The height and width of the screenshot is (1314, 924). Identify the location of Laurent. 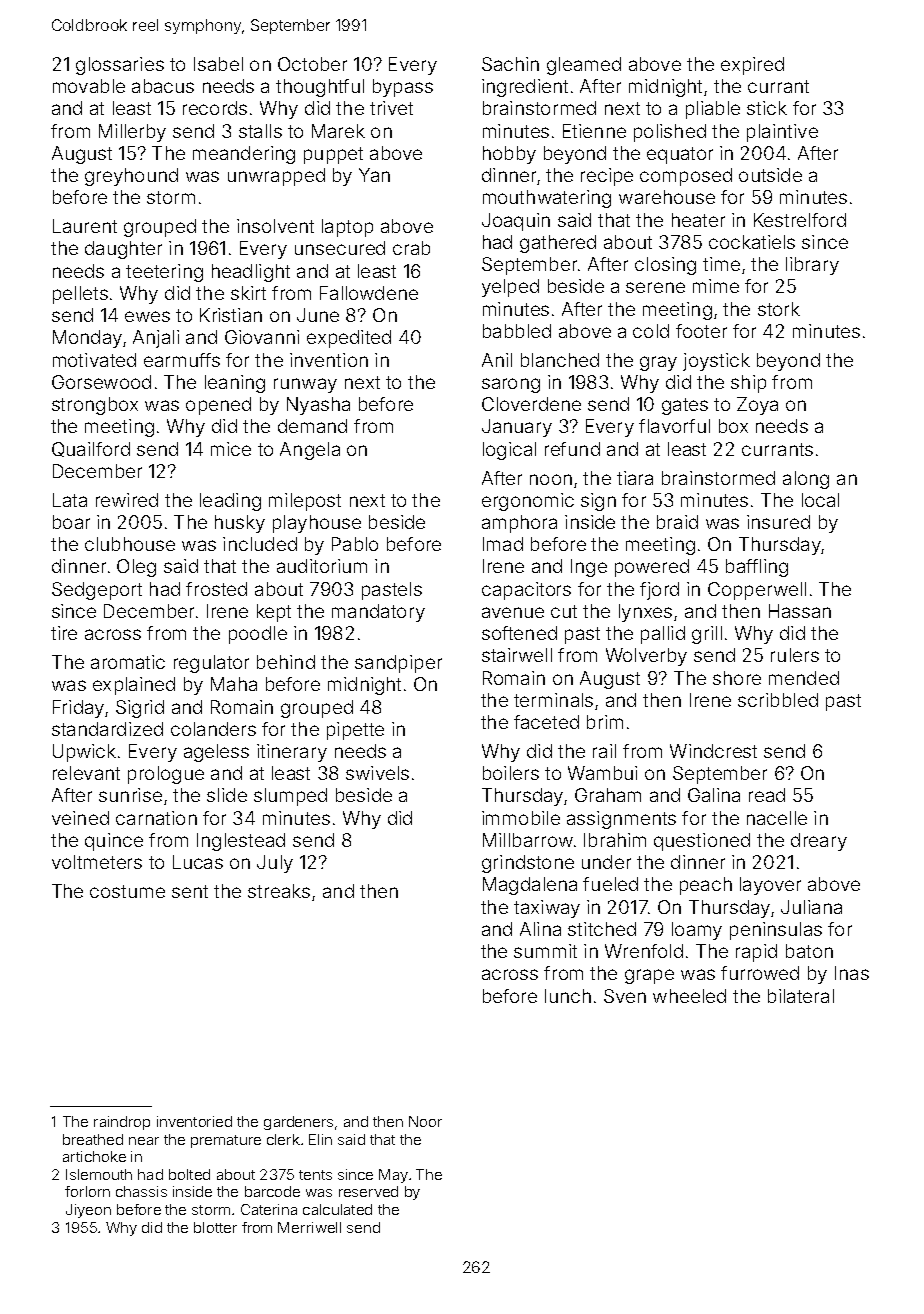
(85, 226).
